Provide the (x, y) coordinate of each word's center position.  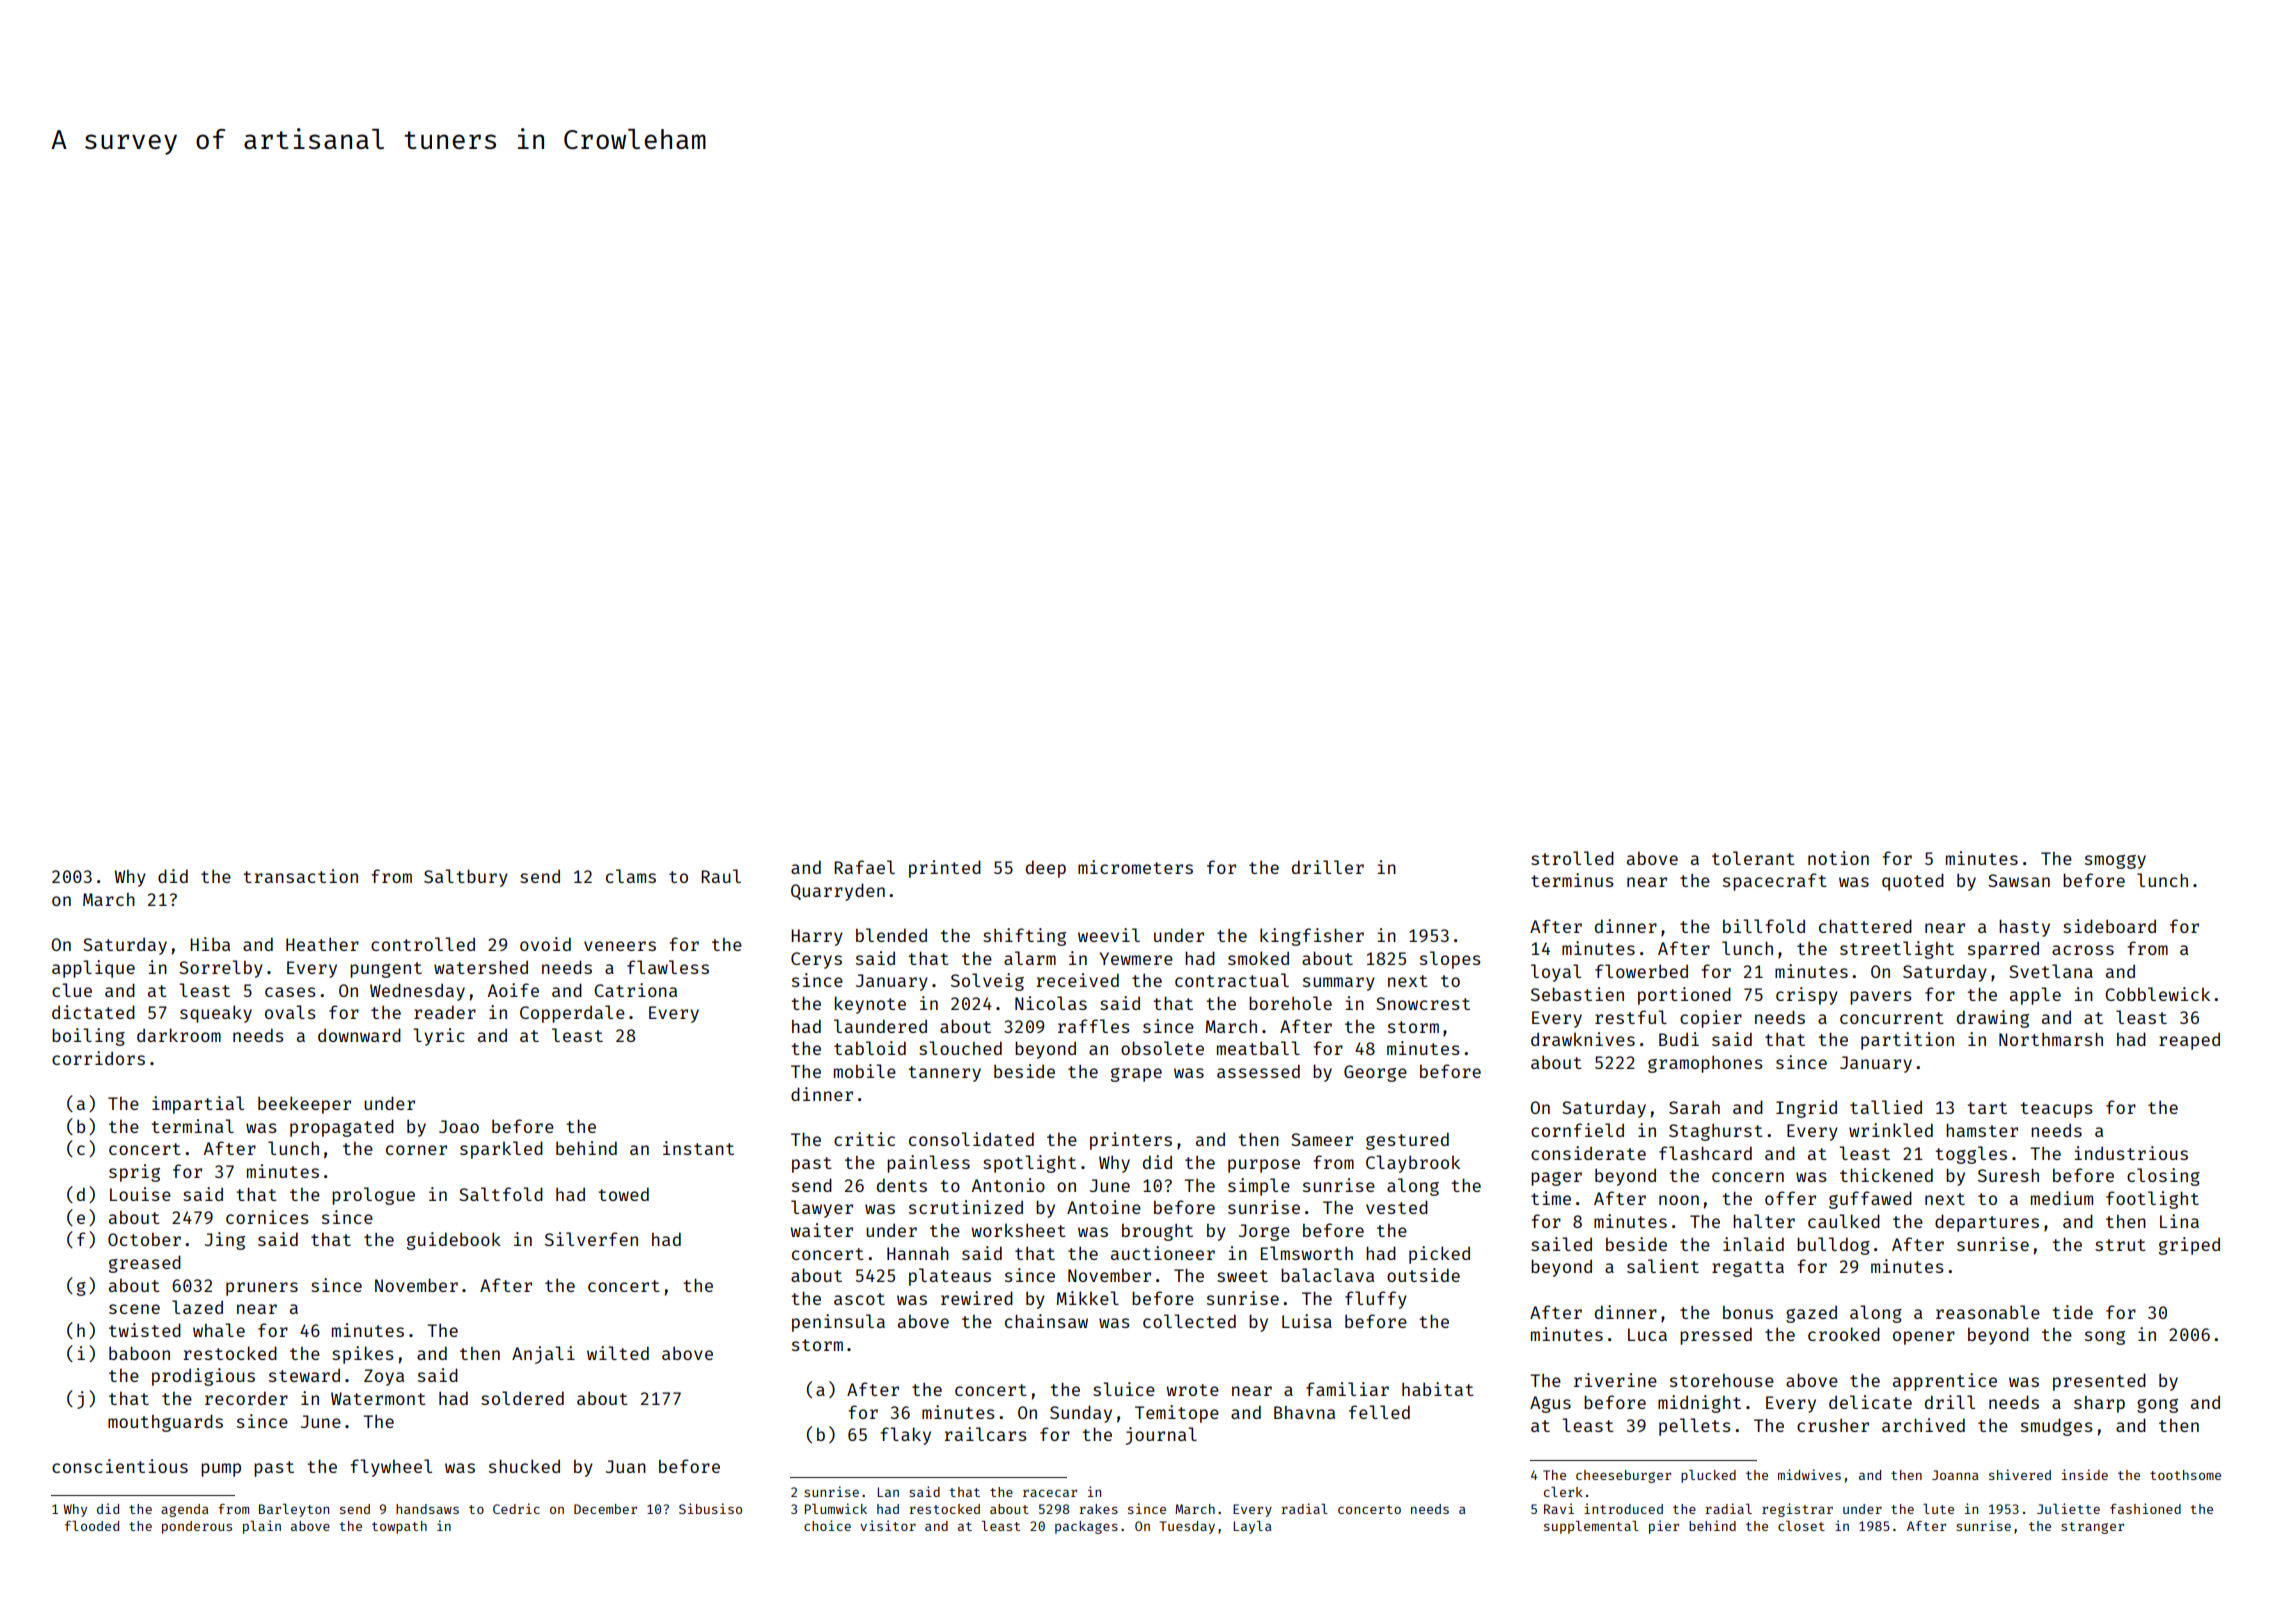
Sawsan (2019, 880)
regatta (1748, 1269)
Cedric (516, 1508)
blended (891, 935)
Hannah (918, 1253)
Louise (140, 1194)
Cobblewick (2157, 994)
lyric (439, 1037)
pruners (262, 1289)
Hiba (210, 944)
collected (1189, 1321)
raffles (1094, 1026)
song (2105, 1338)
